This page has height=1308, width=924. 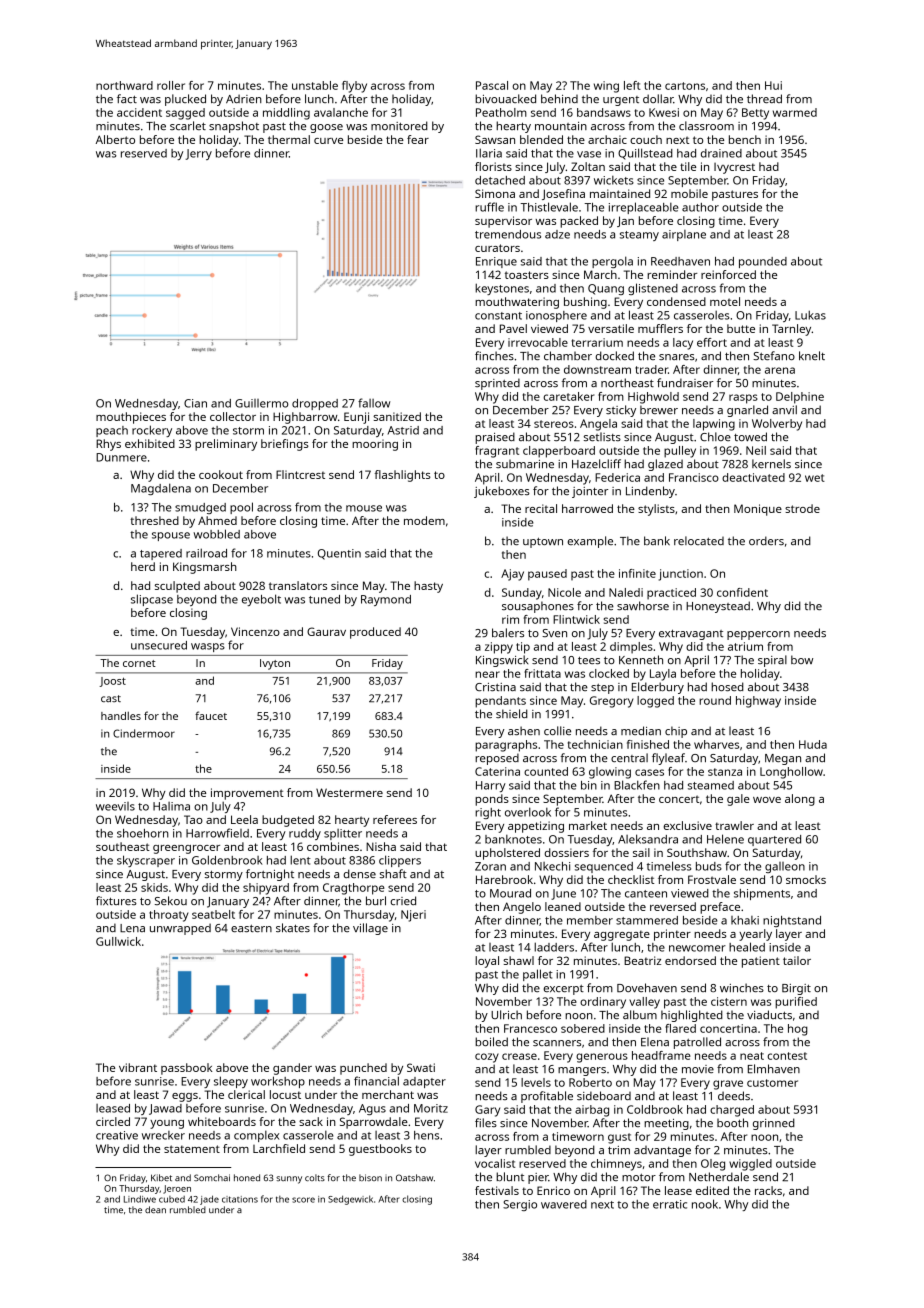 What do you see at coordinates (525, 464) in the page?
I see `submarine` at bounding box center [525, 464].
